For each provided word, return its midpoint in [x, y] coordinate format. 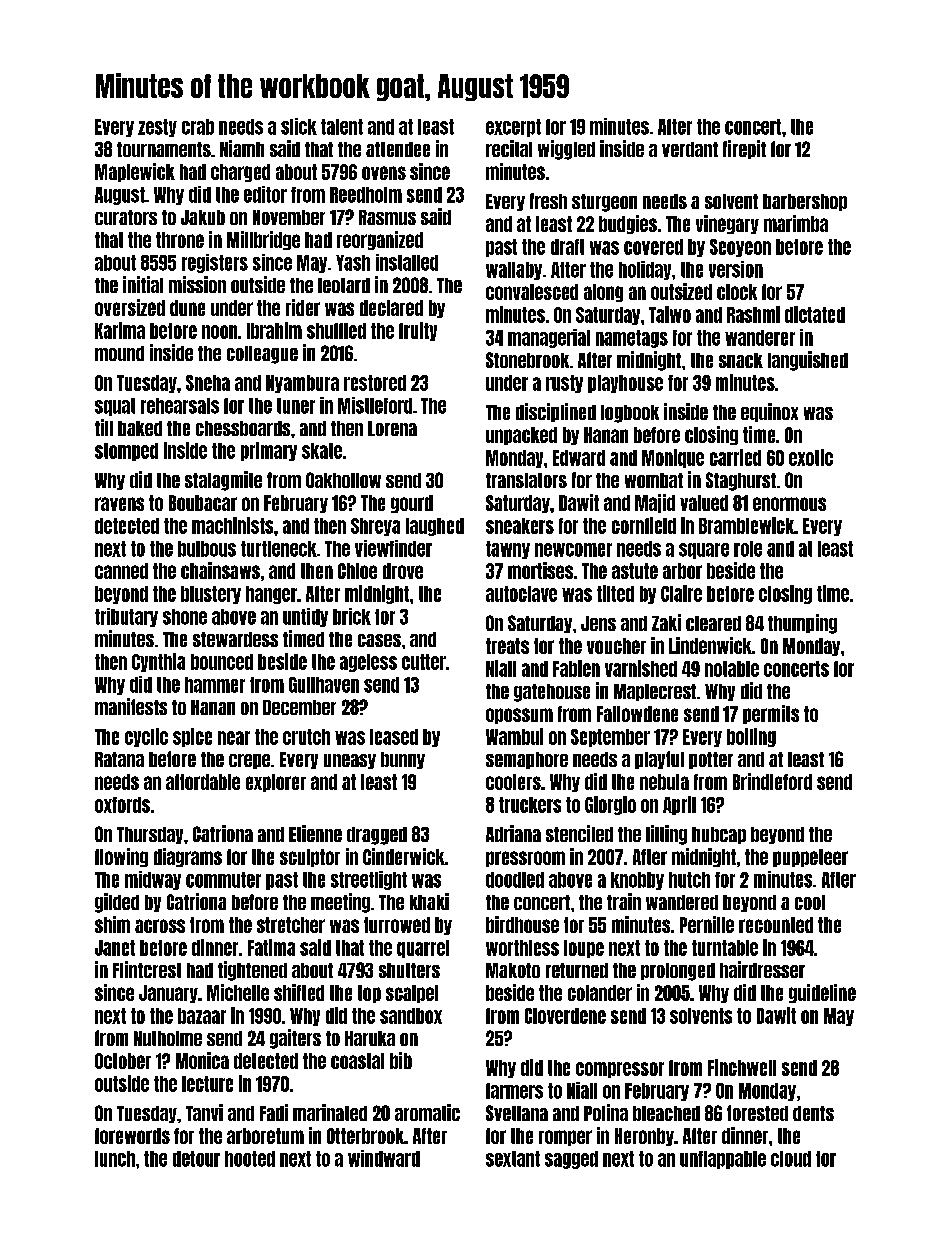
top [369, 994]
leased [394, 737]
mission [197, 284]
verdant [690, 149]
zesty [157, 128]
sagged [571, 1160]
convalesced [532, 292]
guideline [822, 993]
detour [196, 1159]
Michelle [238, 992]
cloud [791, 1159]
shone [185, 617]
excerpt [513, 128]
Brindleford [772, 781]
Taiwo [670, 314]
